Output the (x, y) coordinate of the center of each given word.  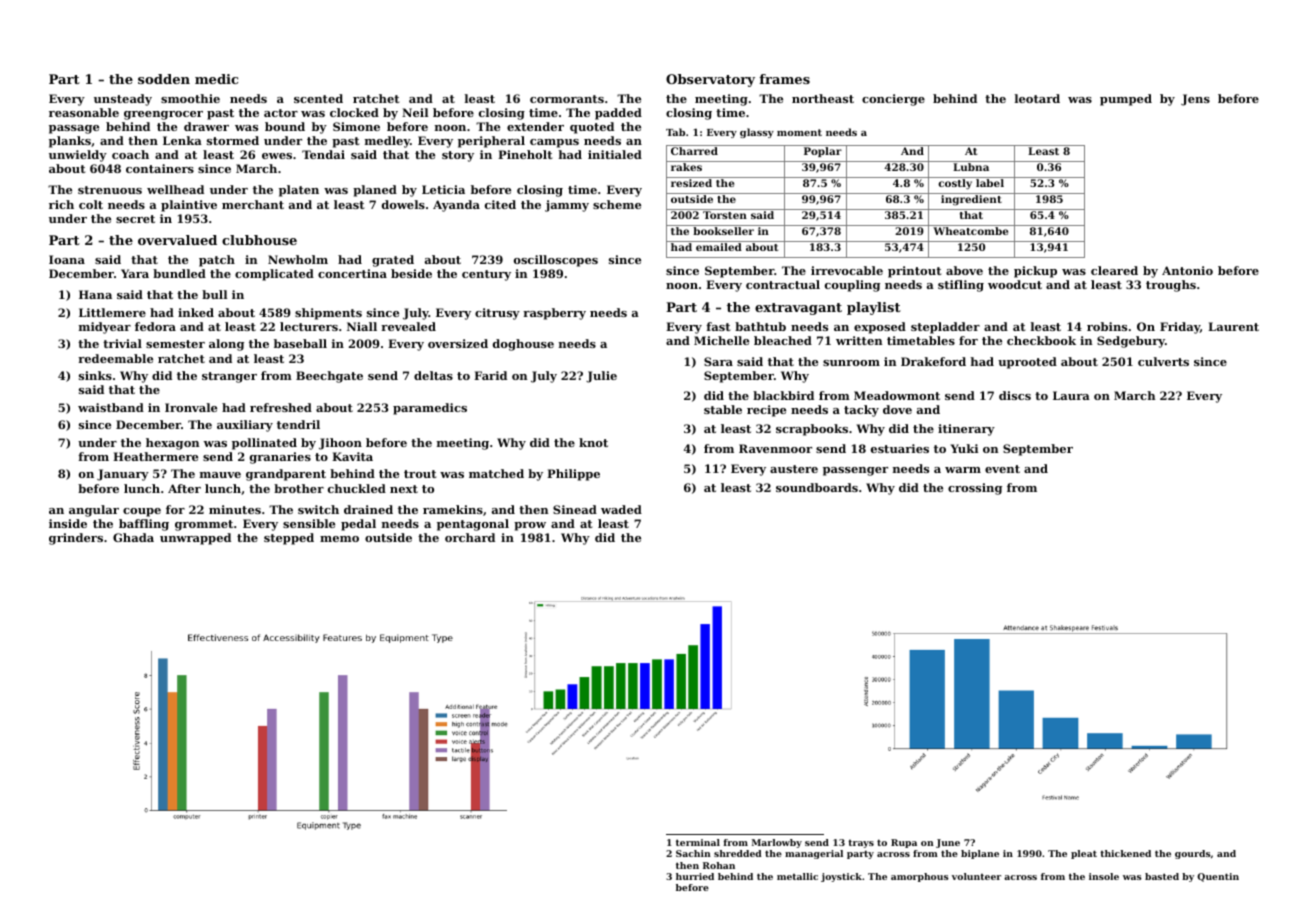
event (1002, 469)
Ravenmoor (775, 448)
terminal (698, 842)
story (458, 156)
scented (318, 98)
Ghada (133, 537)
